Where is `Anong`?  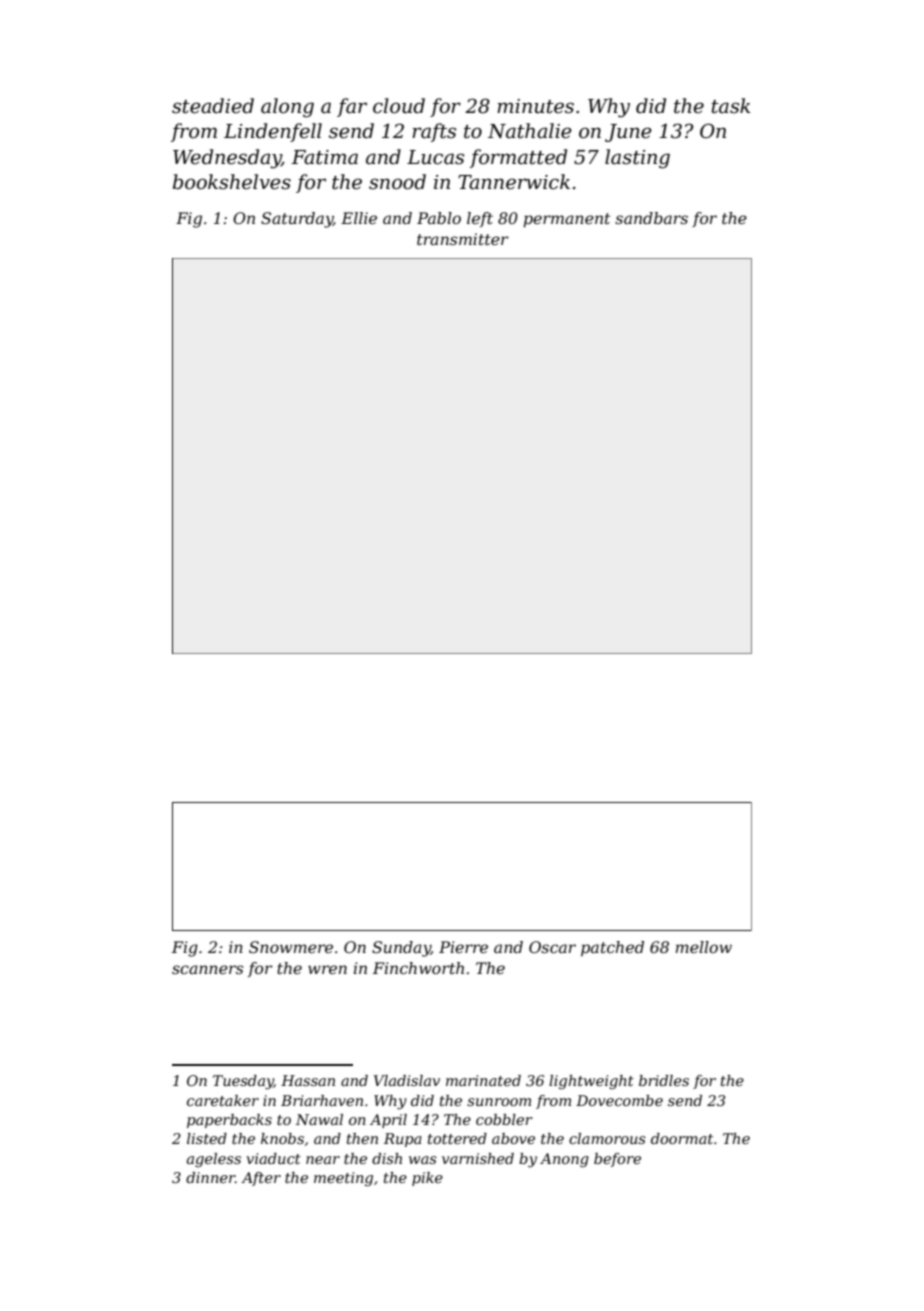 Anong is located at coordinates (564, 1160).
